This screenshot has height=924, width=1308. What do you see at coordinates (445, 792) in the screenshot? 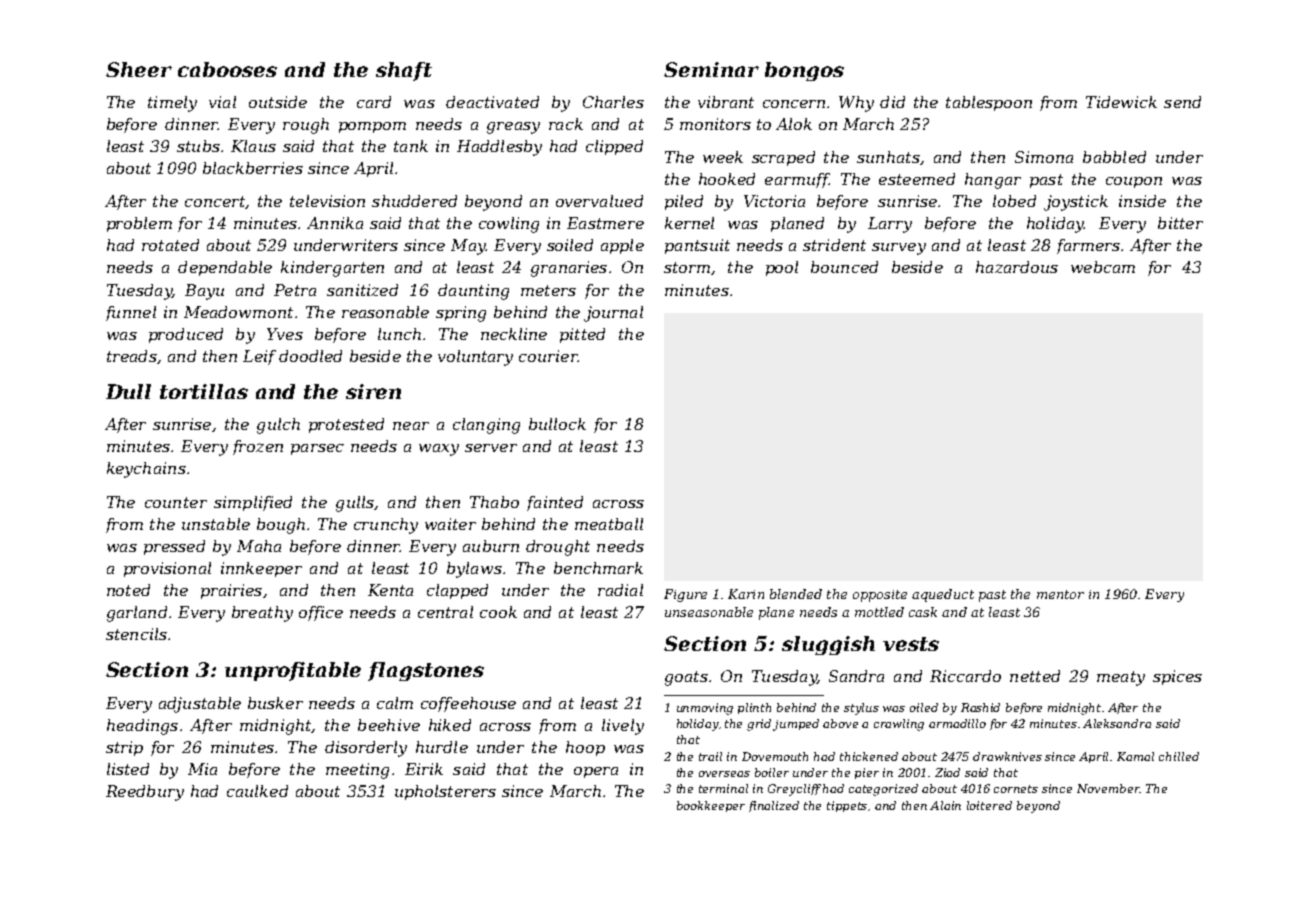
I see `upholsterers` at bounding box center [445, 792].
